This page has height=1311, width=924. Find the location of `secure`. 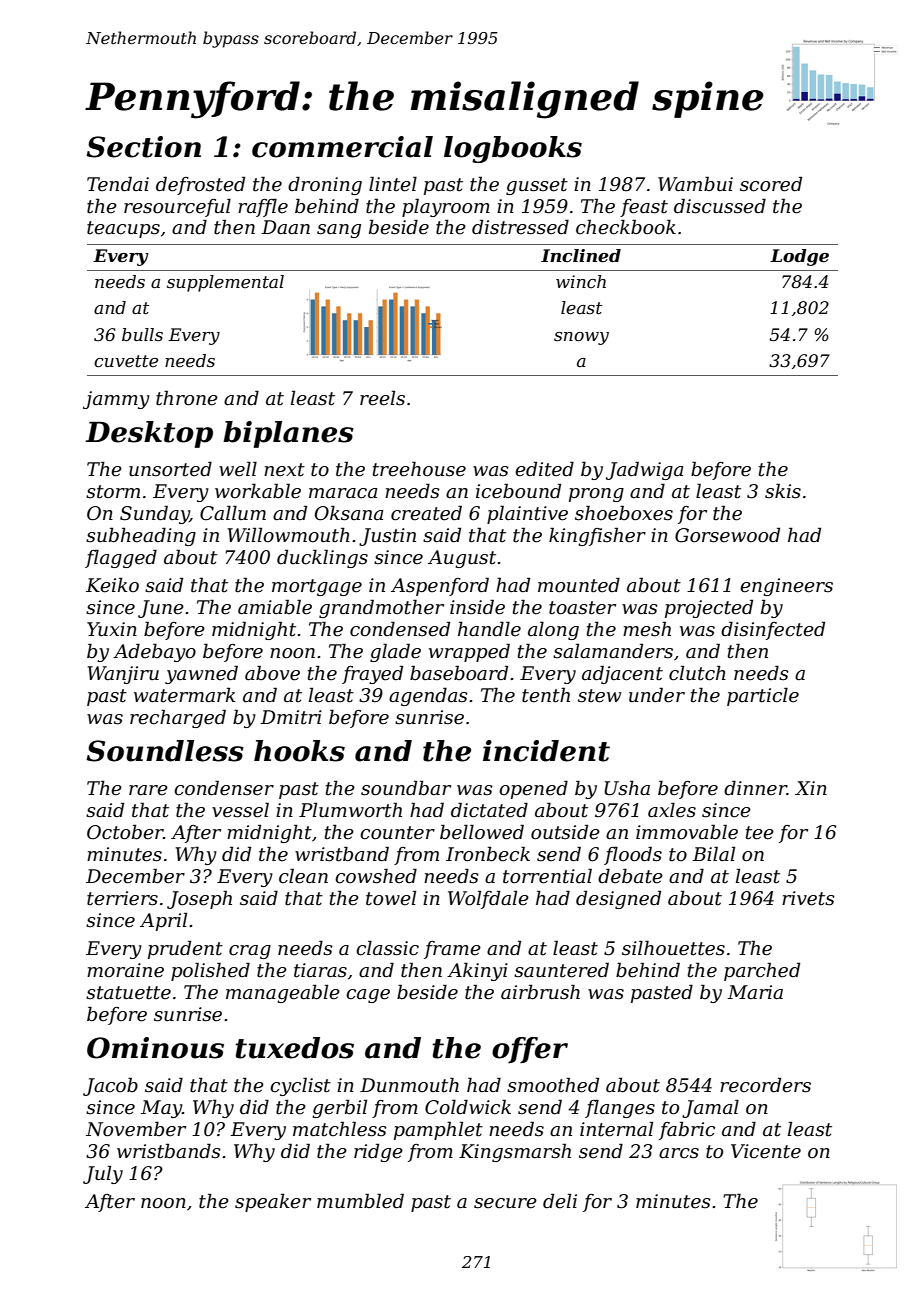

secure is located at coordinates (505, 1203).
